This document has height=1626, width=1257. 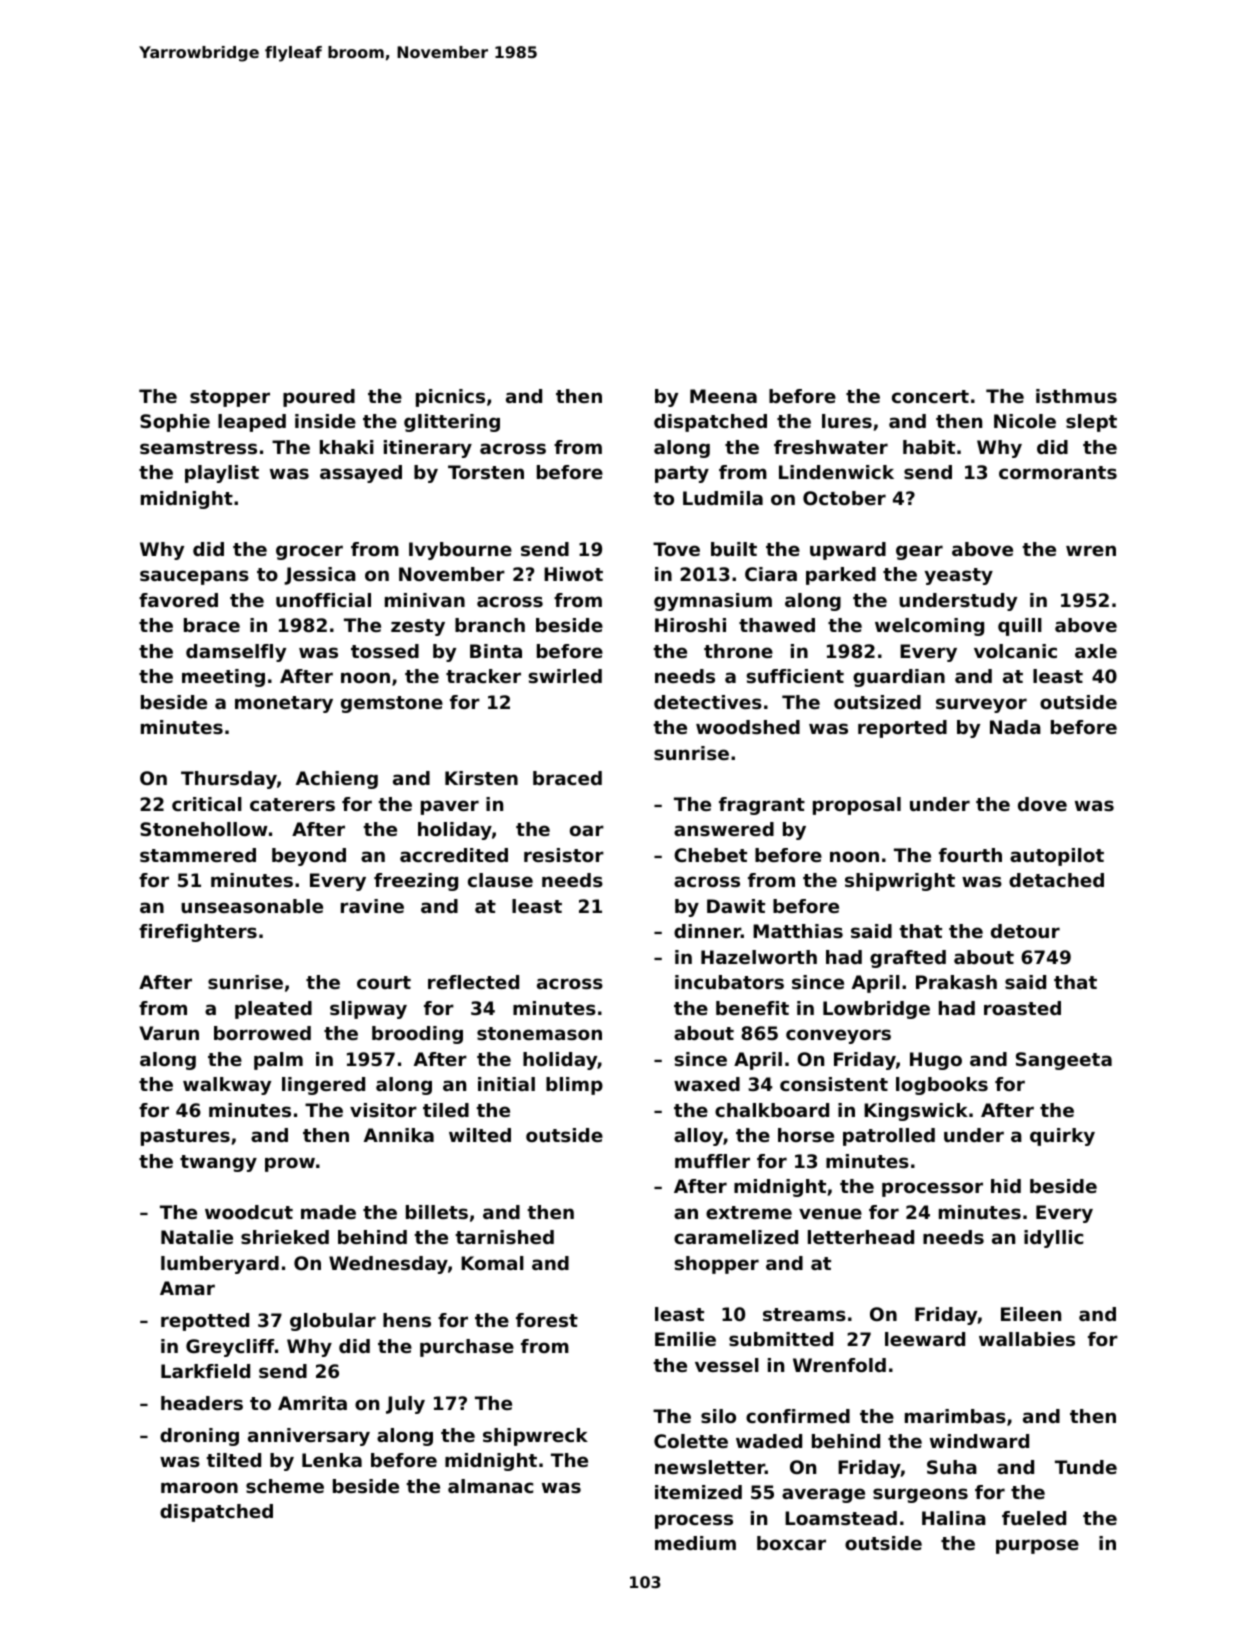 What do you see at coordinates (290, 1164) in the document?
I see `prow` at bounding box center [290, 1164].
